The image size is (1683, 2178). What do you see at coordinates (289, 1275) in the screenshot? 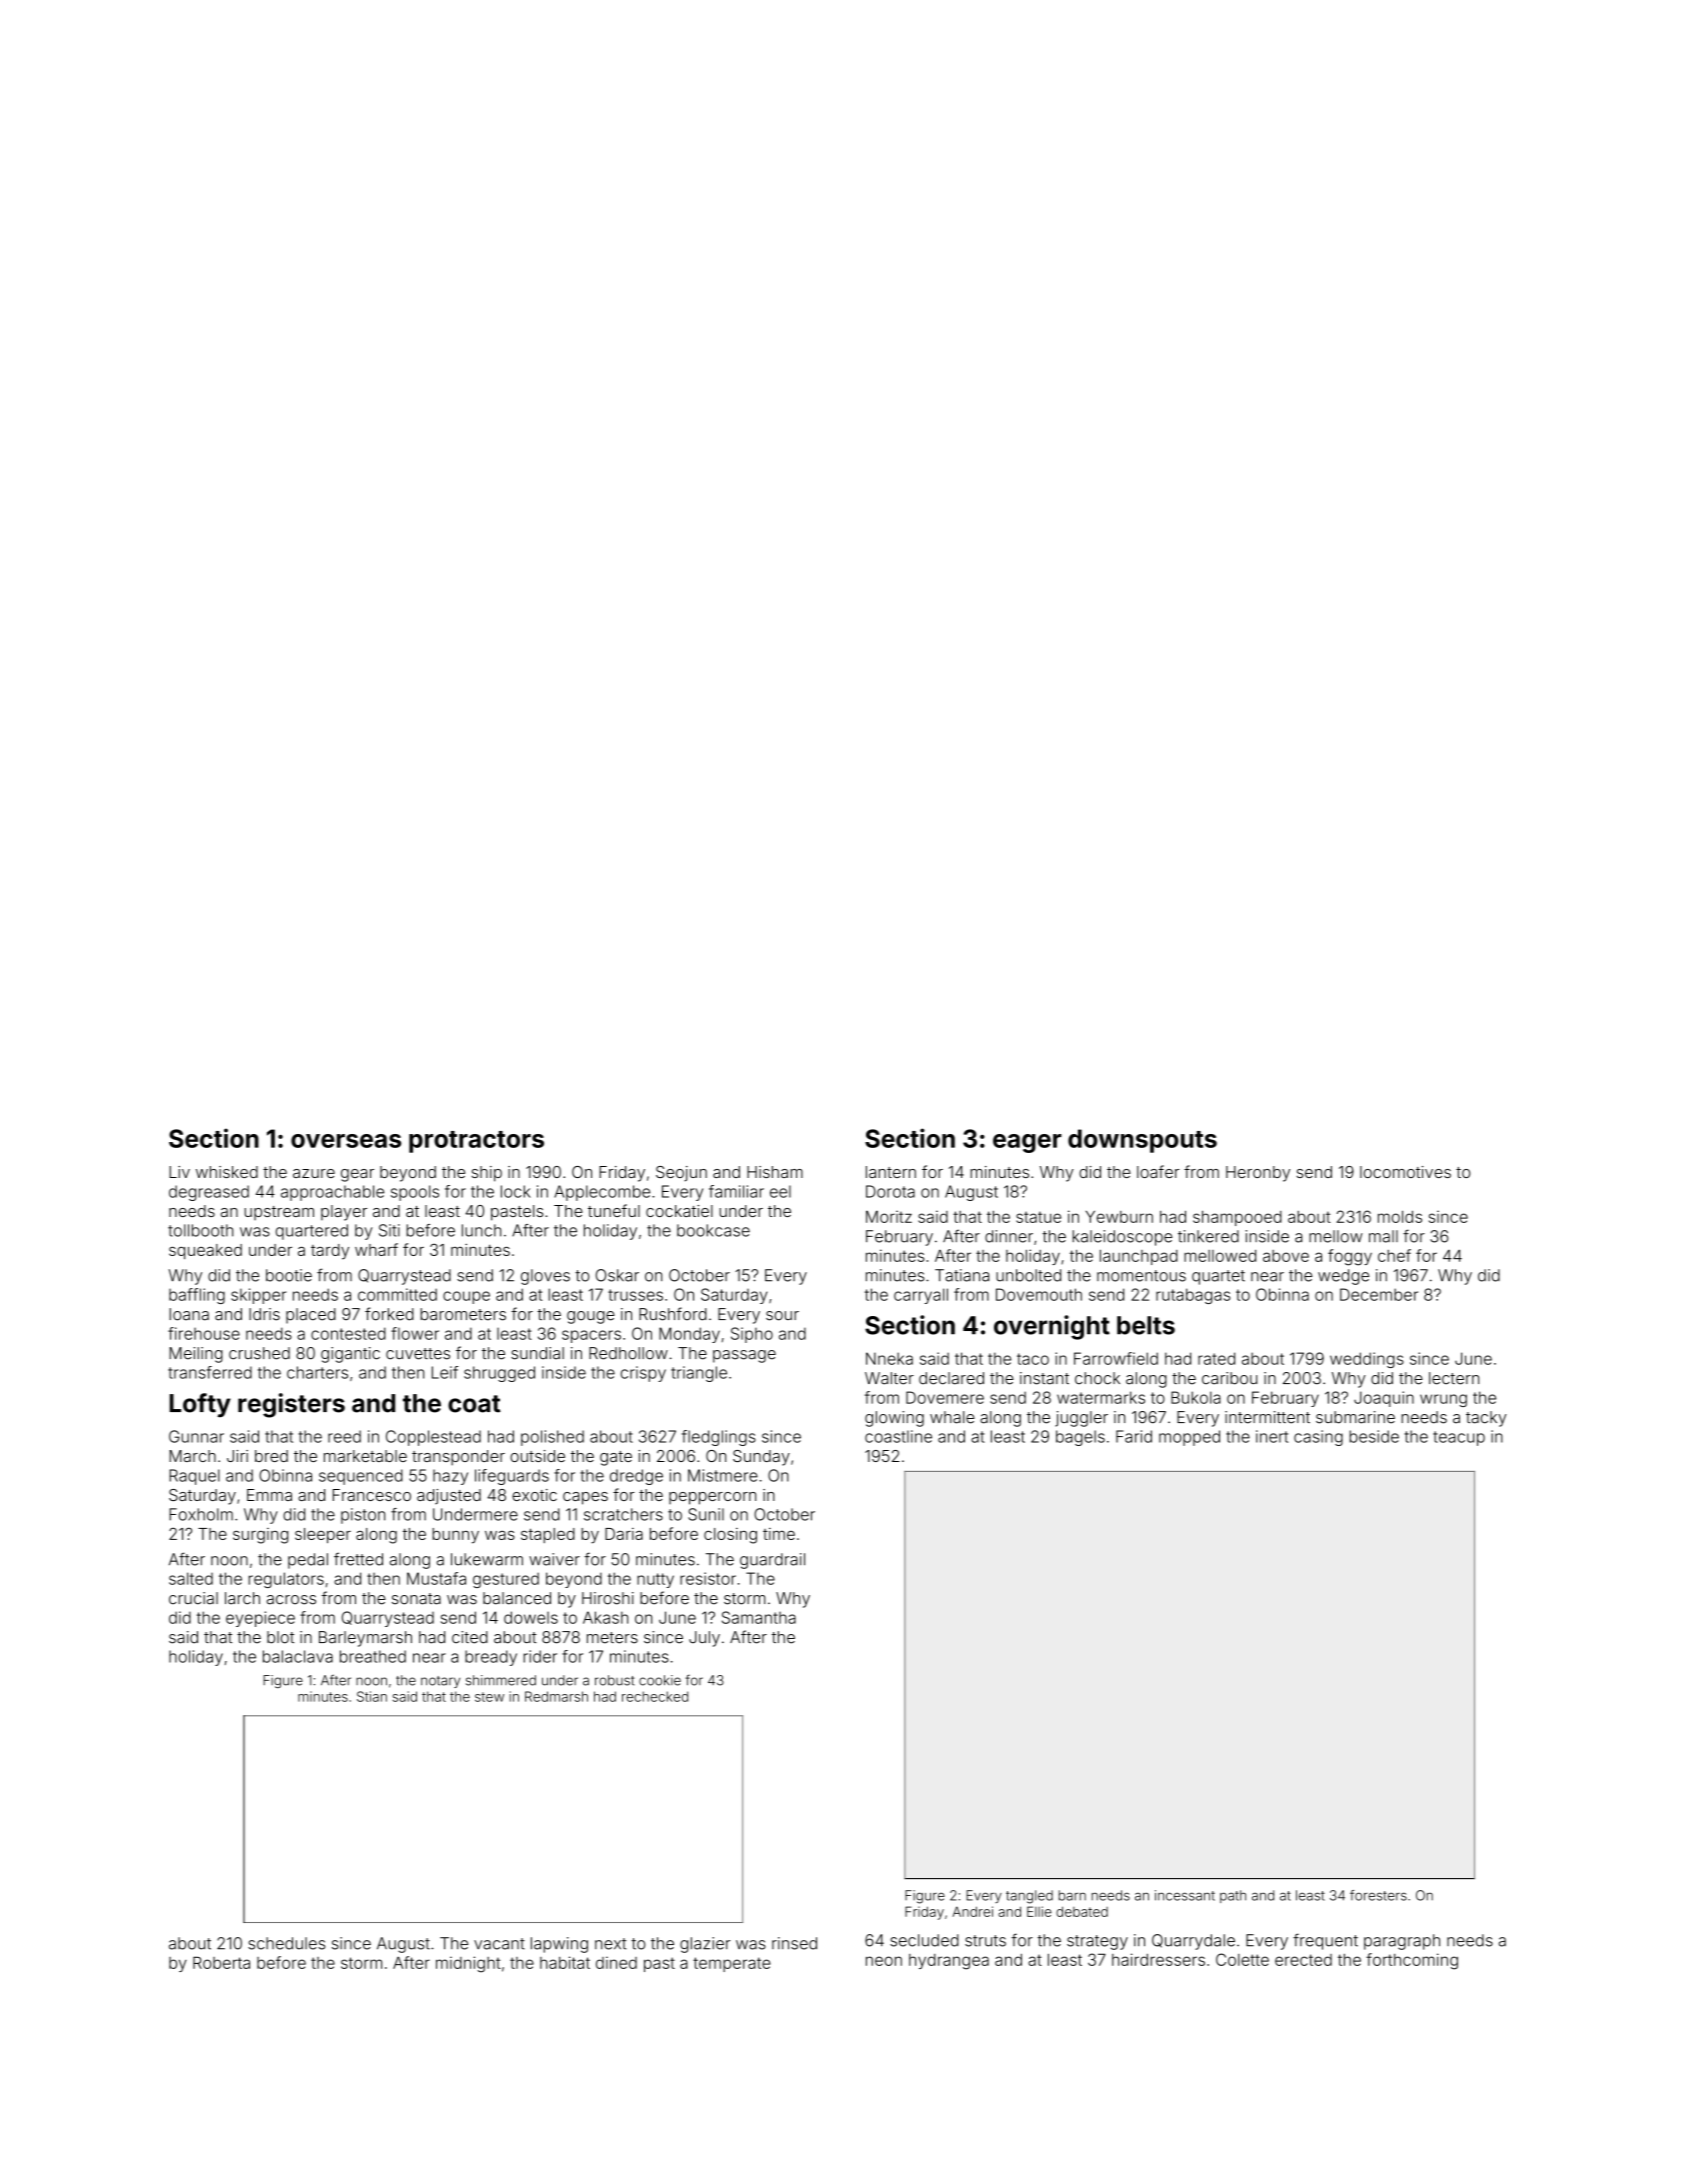
I see `bootie` at bounding box center [289, 1275].
